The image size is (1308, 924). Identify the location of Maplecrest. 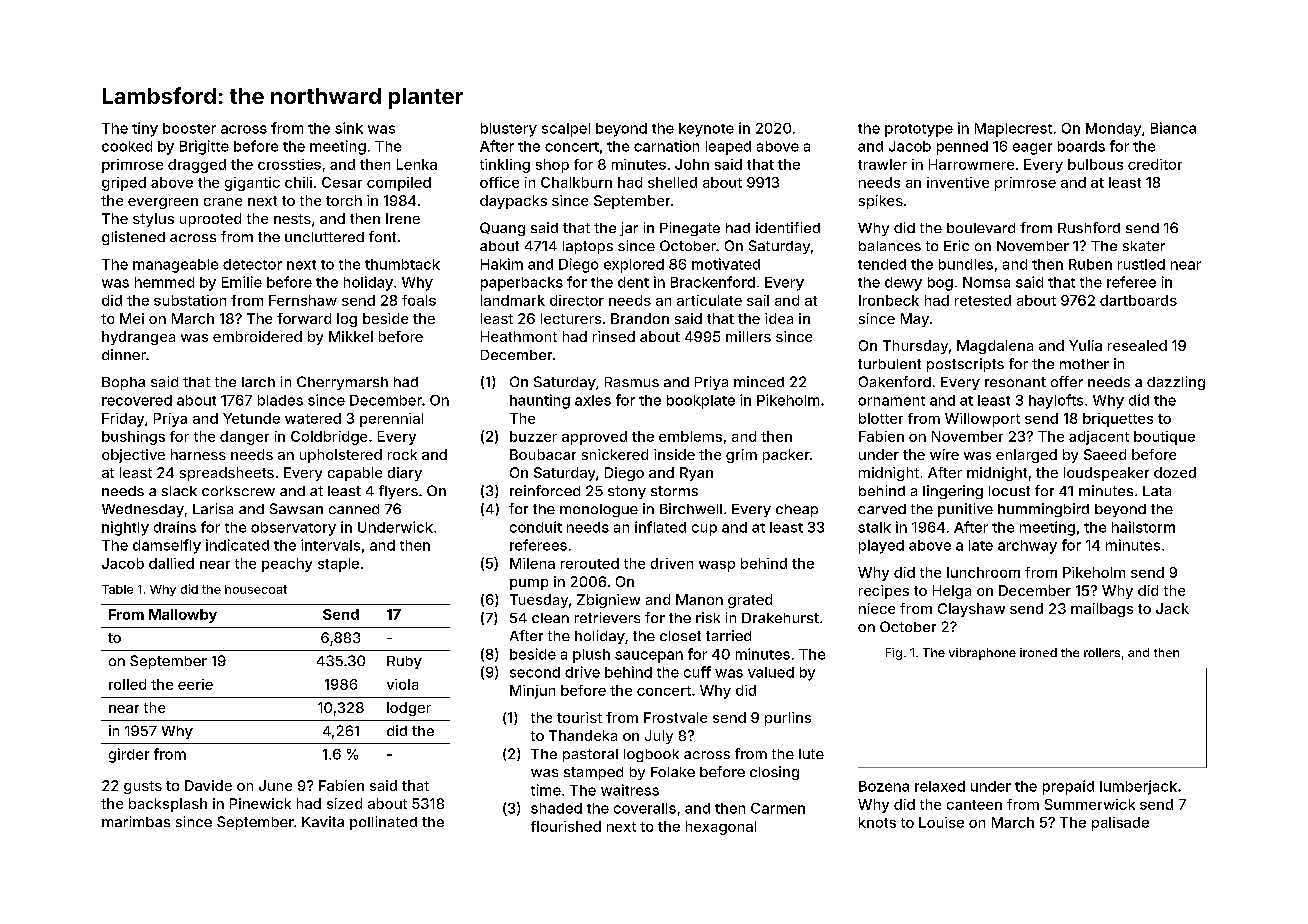
(1013, 130).
